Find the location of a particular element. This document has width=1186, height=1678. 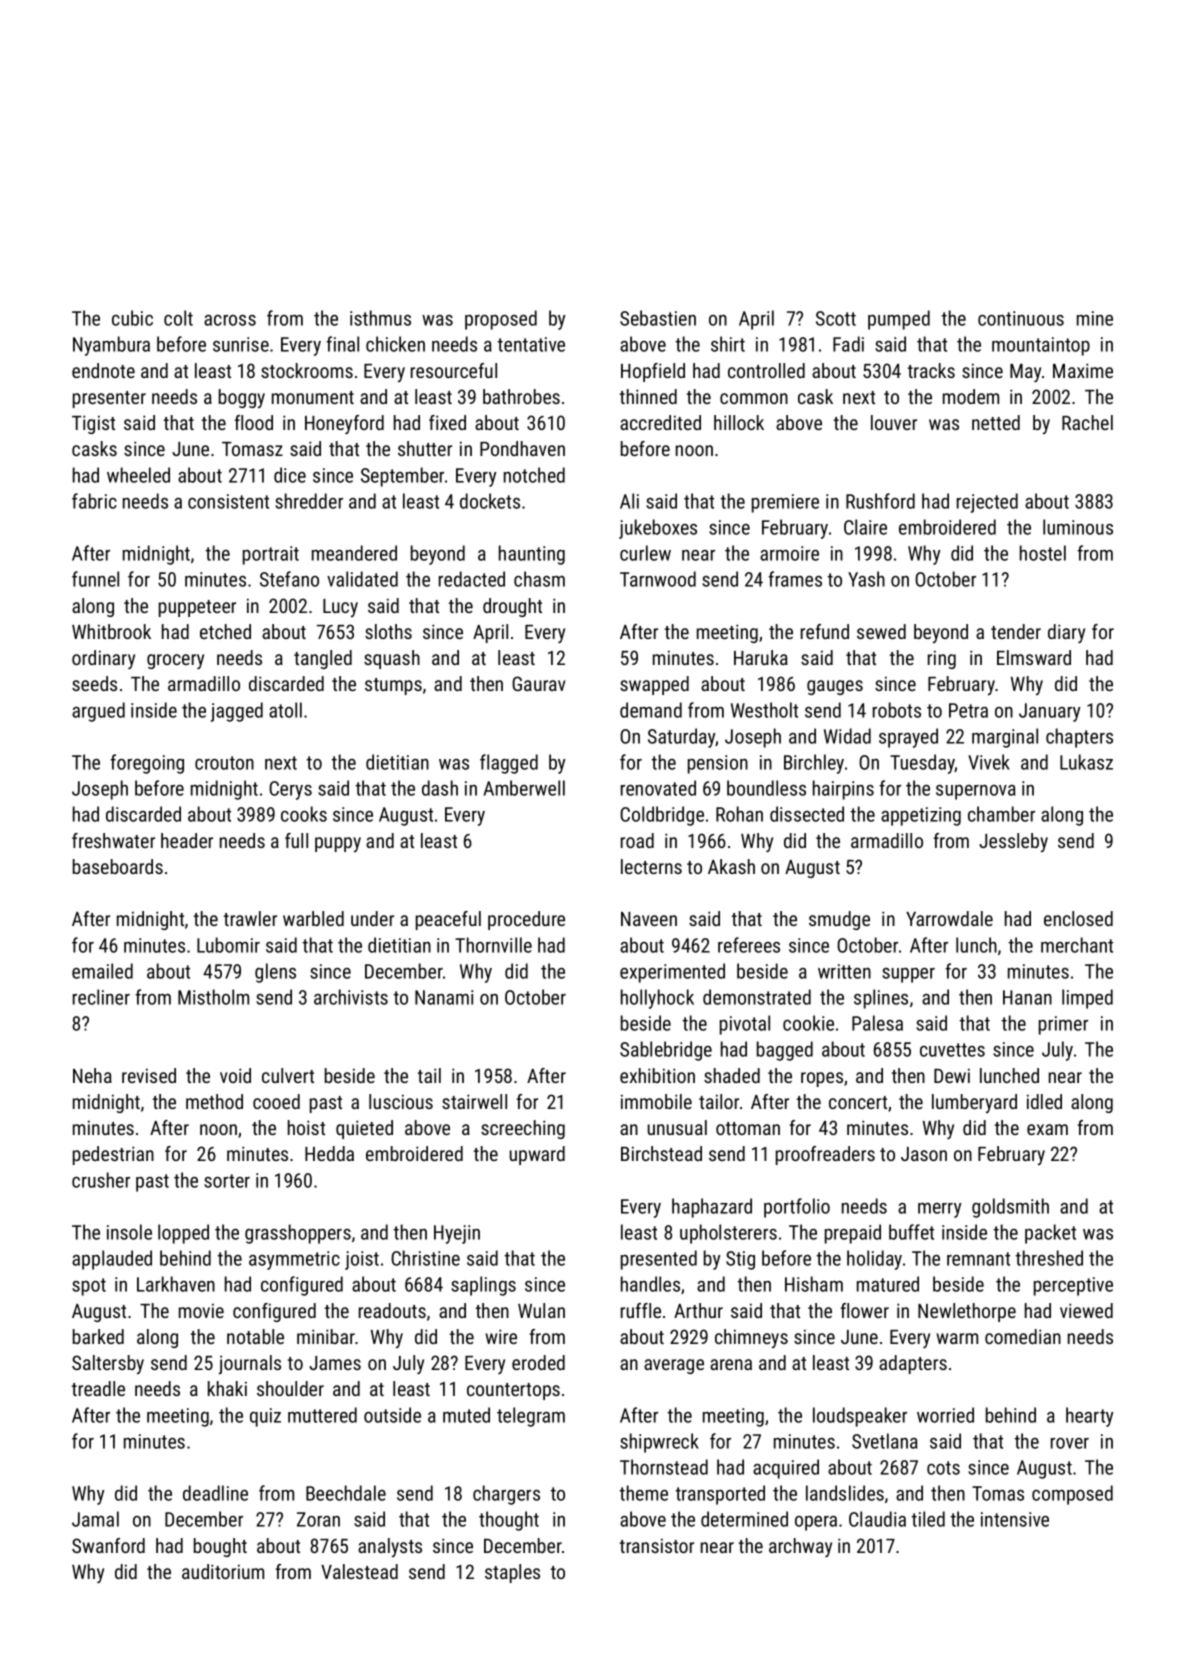

rejected is located at coordinates (987, 503).
